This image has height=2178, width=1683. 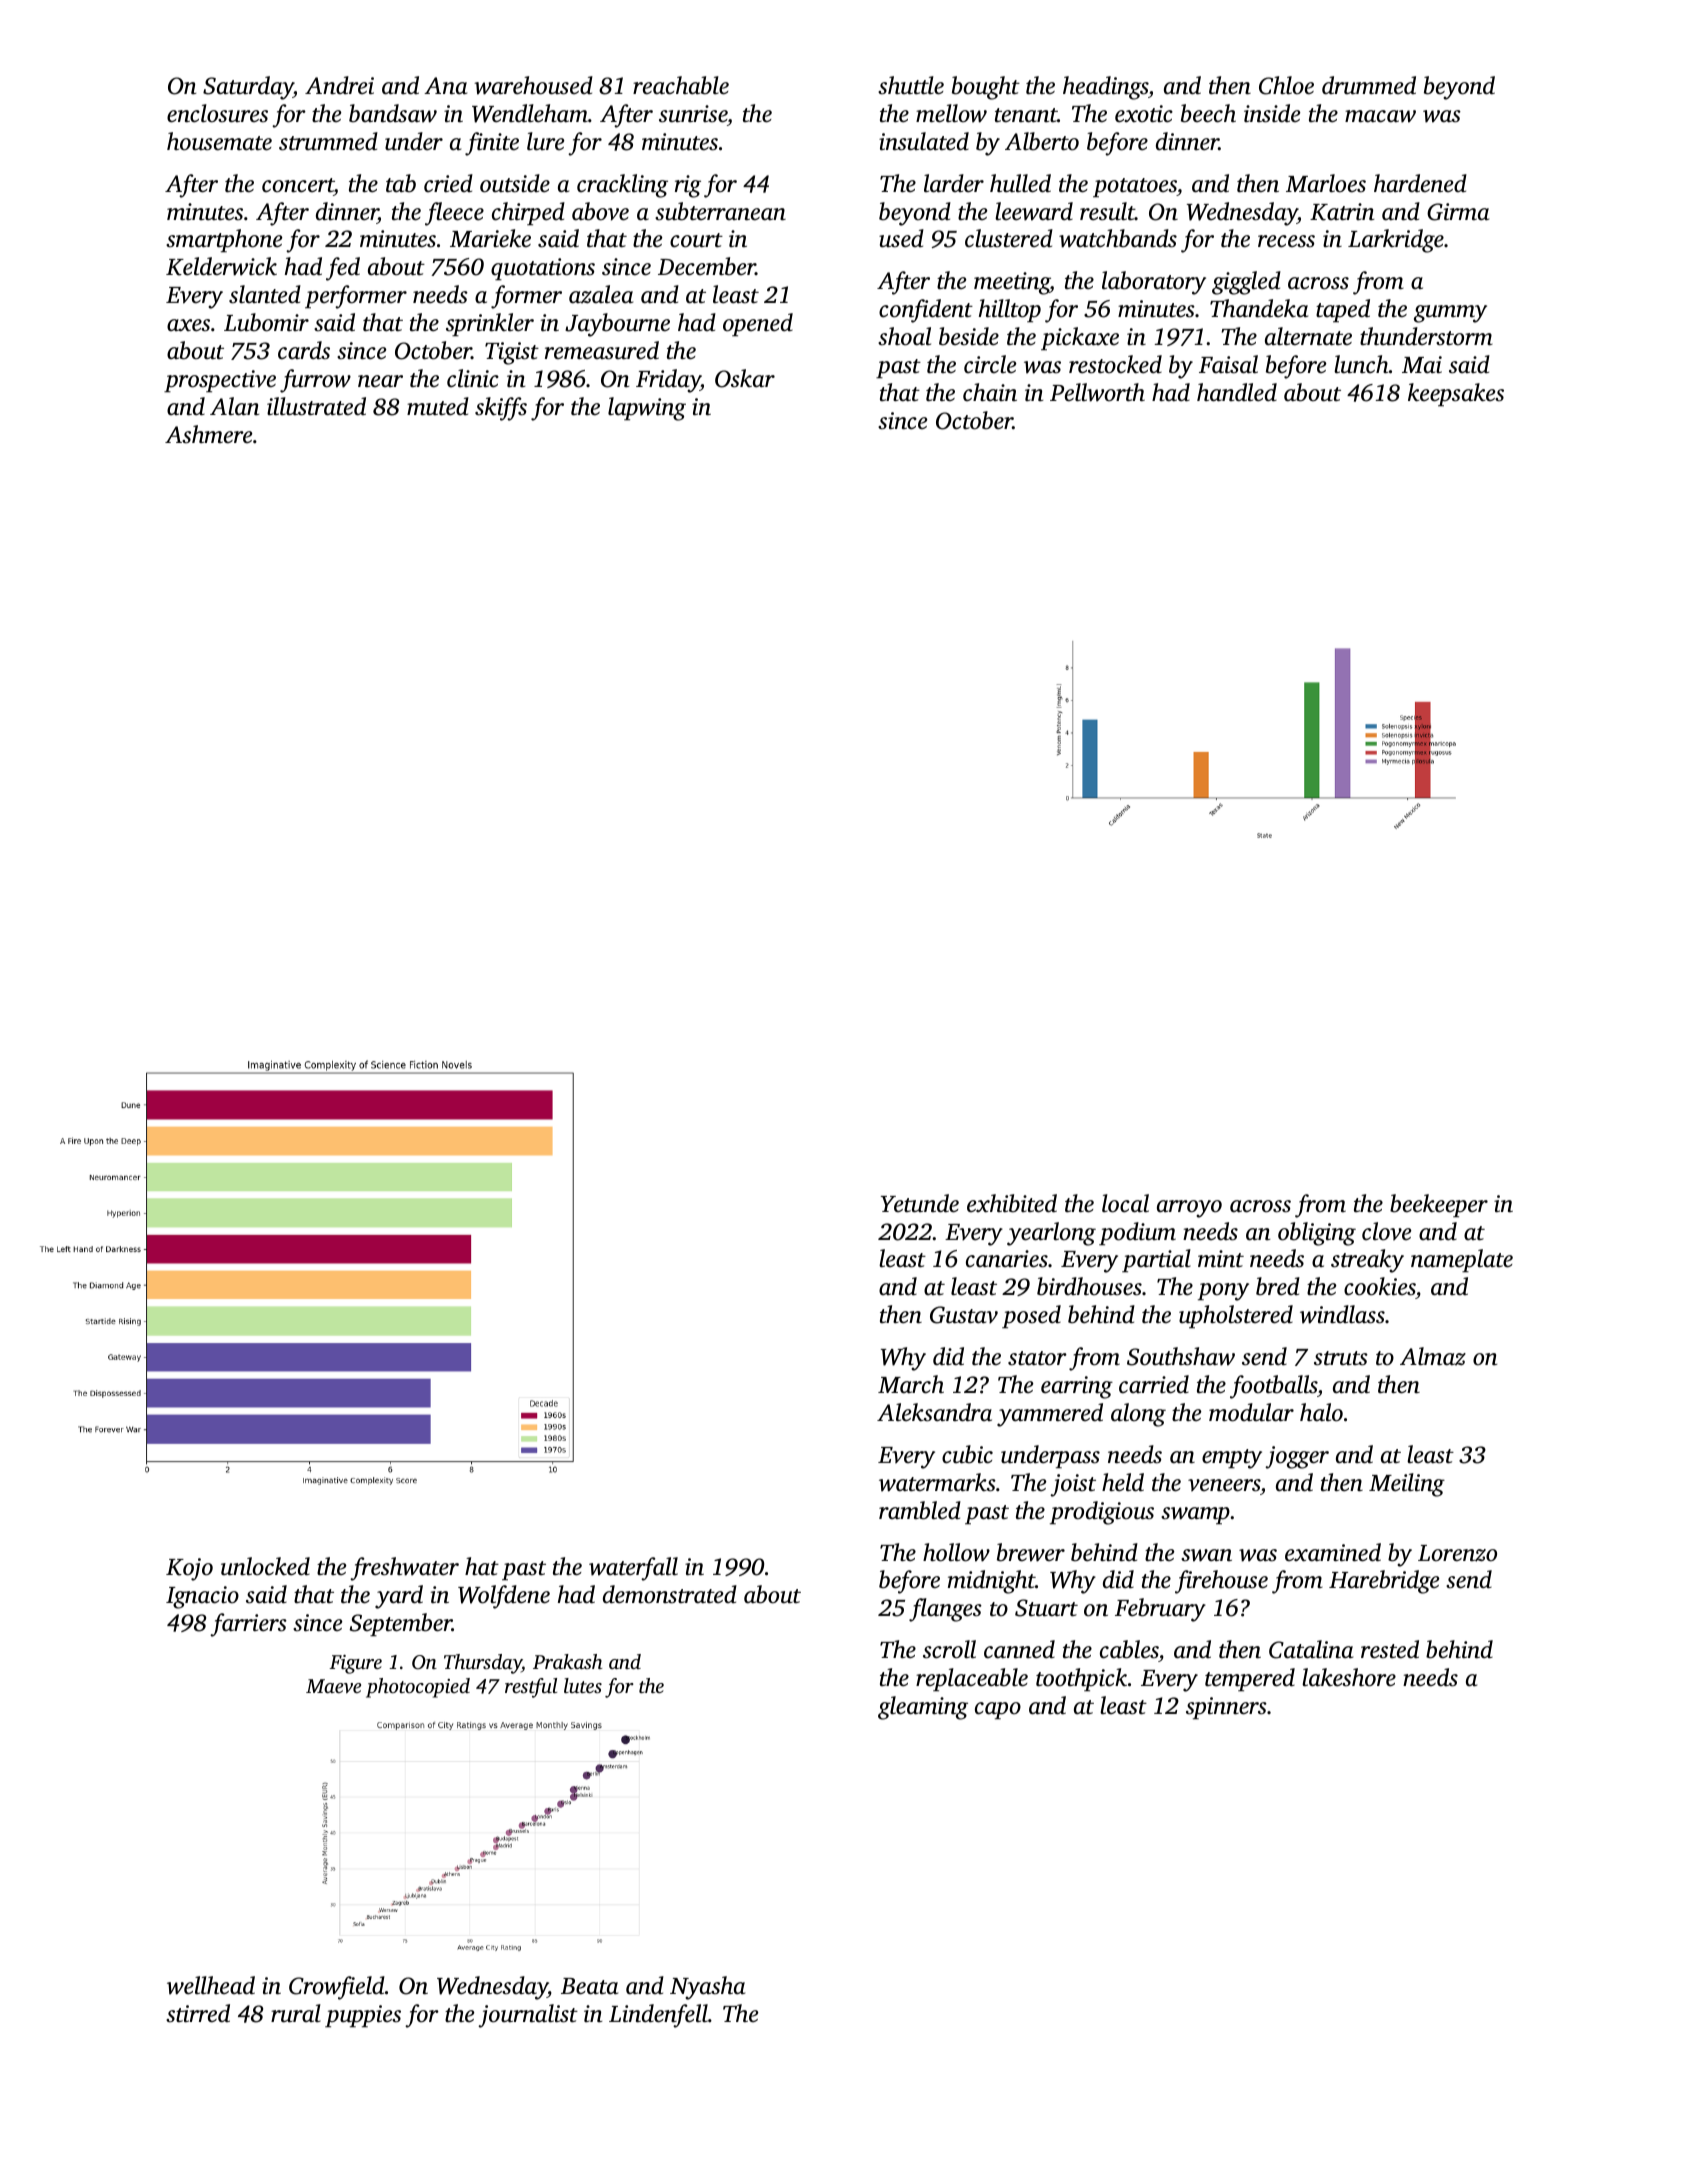 I want to click on Yetunde, so click(x=920, y=1203).
